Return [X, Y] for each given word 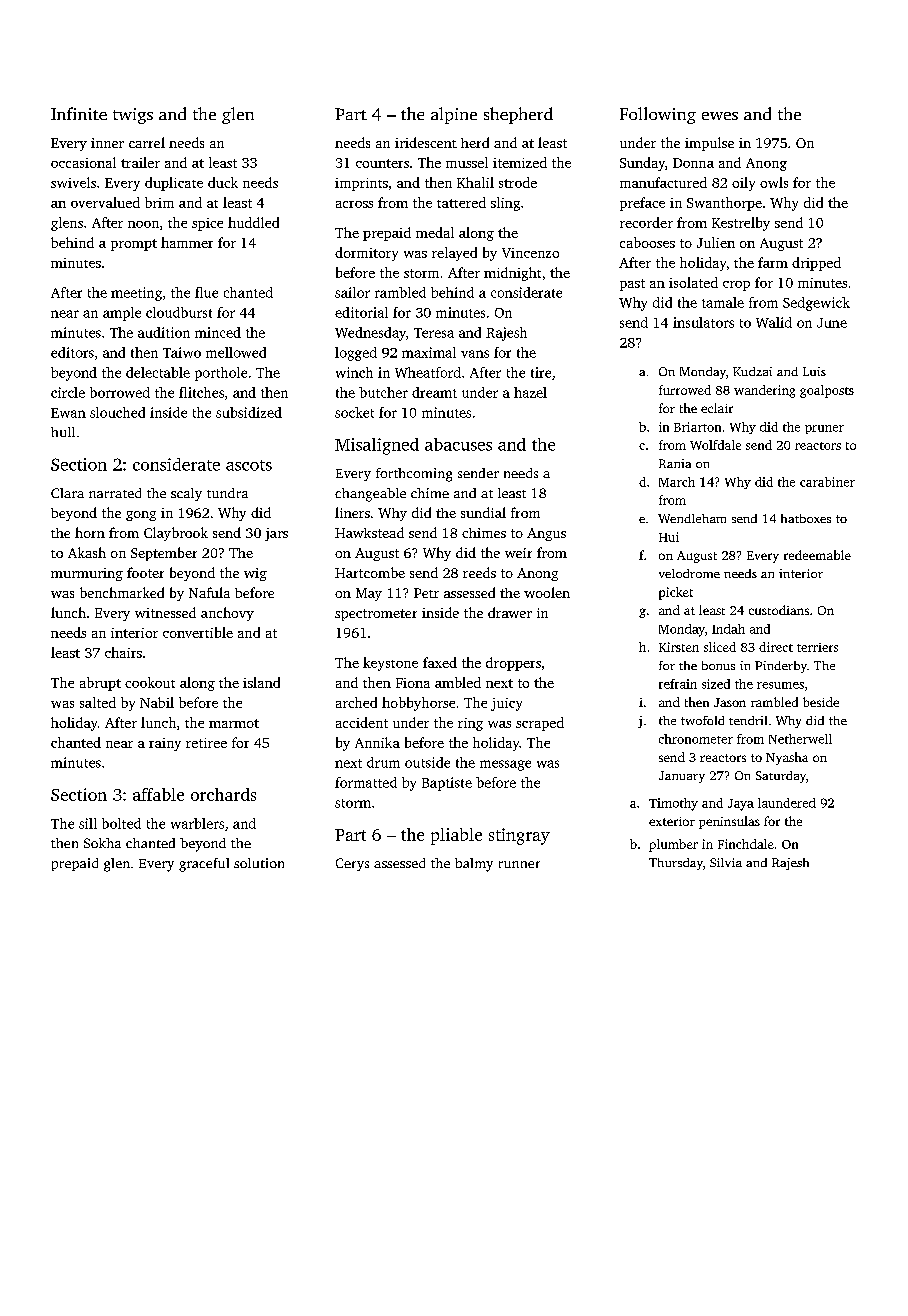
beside [821, 702]
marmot [234, 723]
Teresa [434, 333]
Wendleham [692, 518]
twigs [133, 116]
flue [206, 292]
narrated [115, 493]
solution [259, 863]
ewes [720, 116]
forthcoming [414, 475]
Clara [67, 493]
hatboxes [806, 518]
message [505, 765]
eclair [717, 408]
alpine [454, 115]
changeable [370, 495]
